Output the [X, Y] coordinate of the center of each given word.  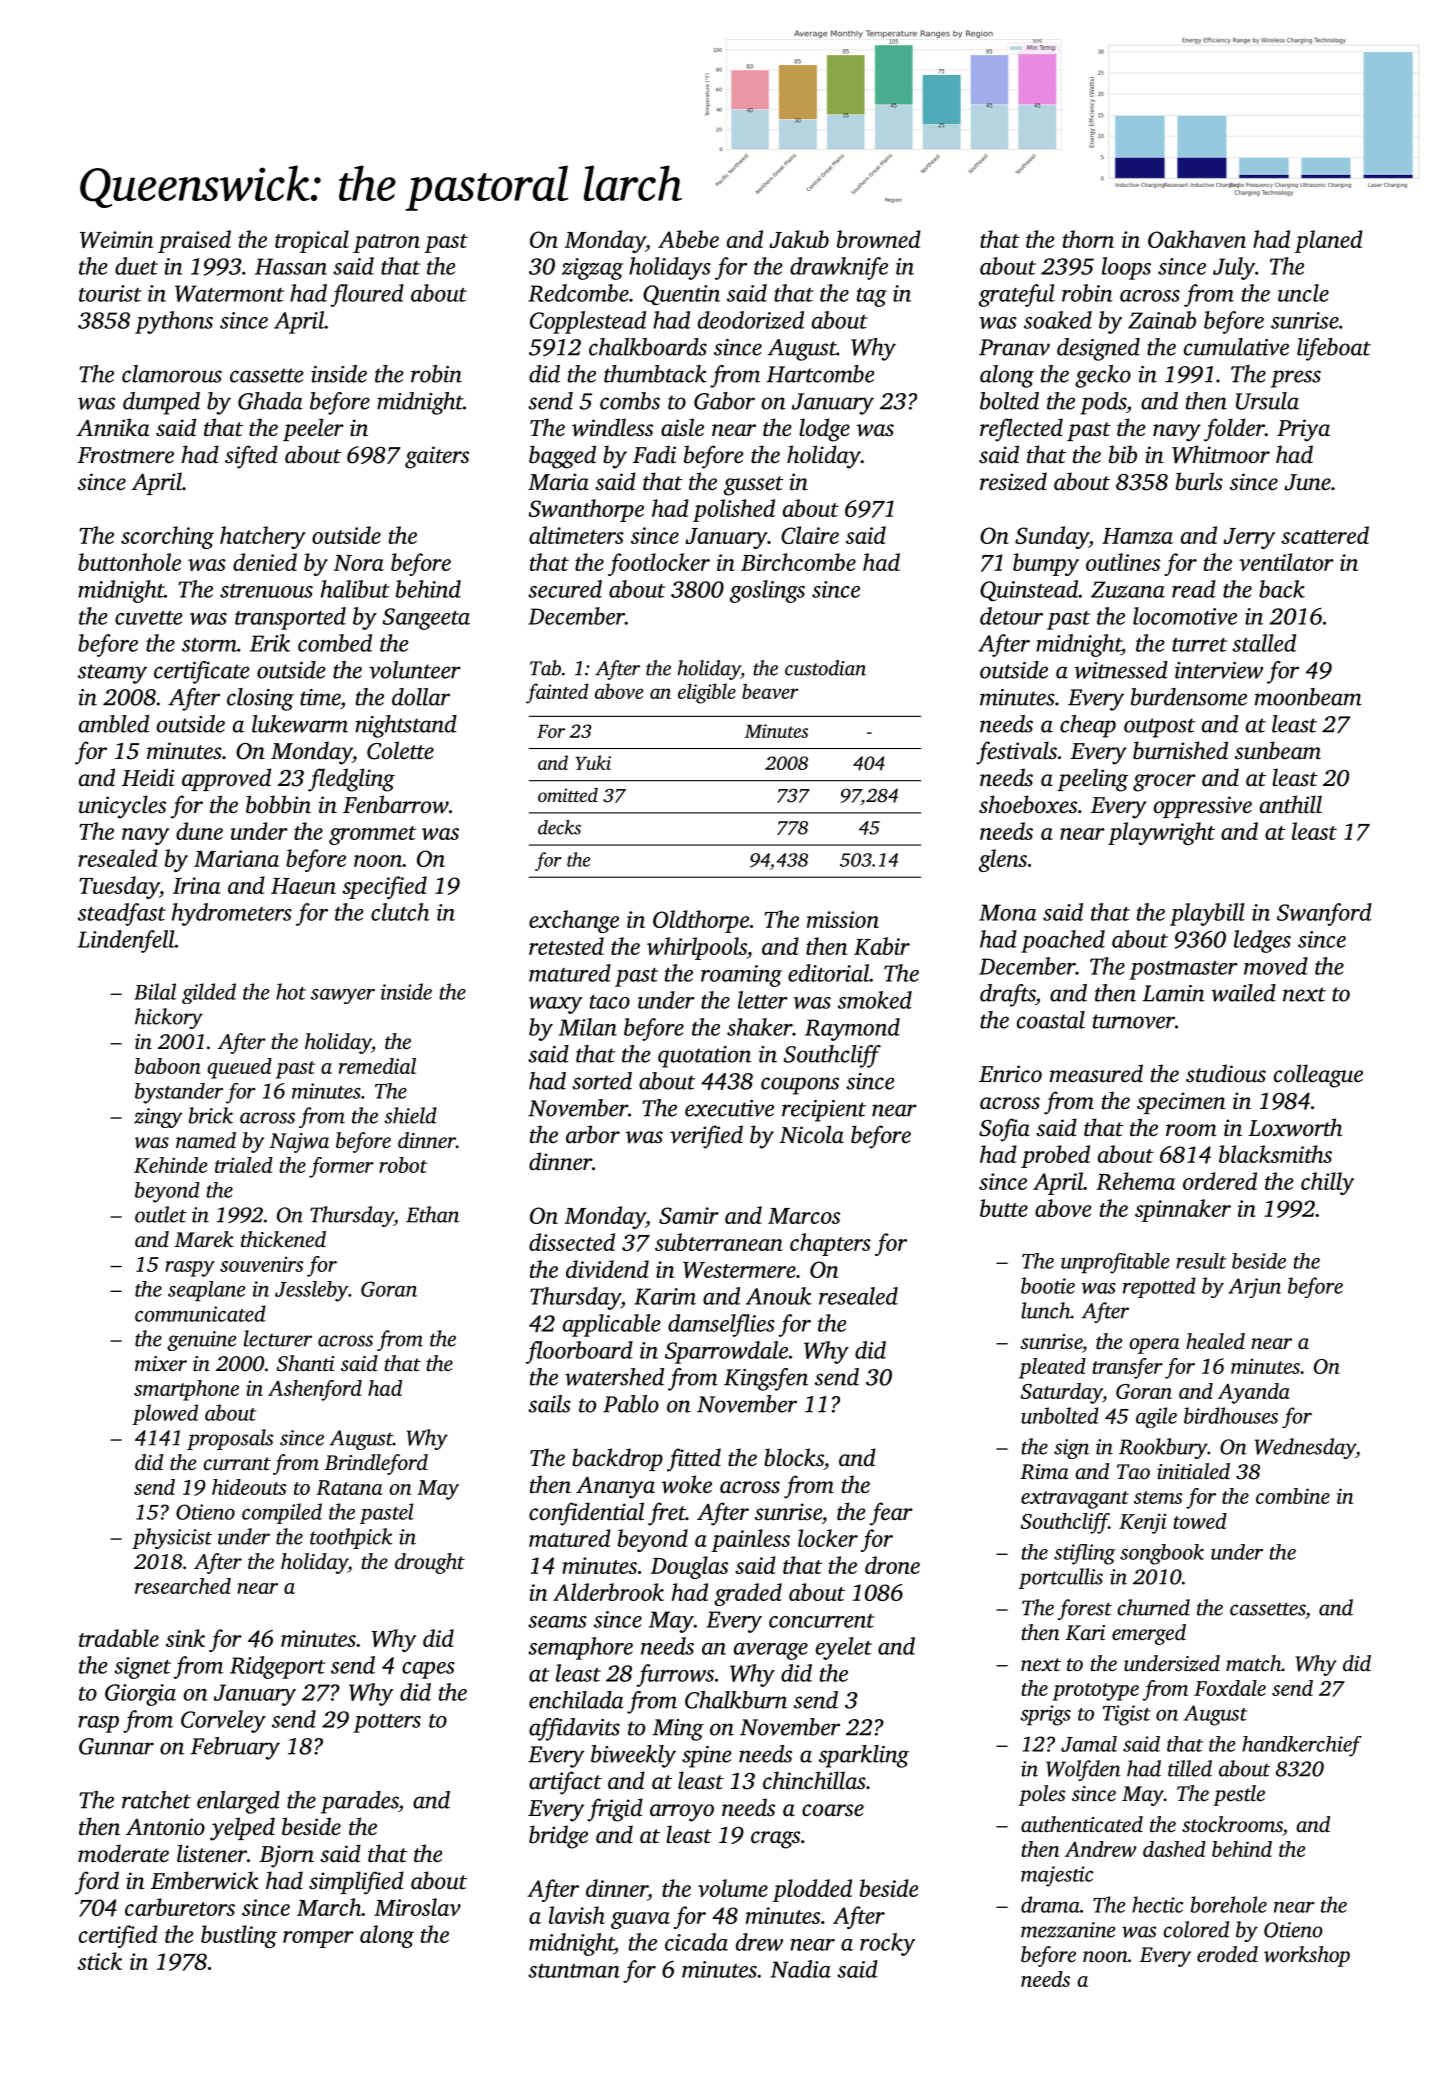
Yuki [593, 762]
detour [1011, 616]
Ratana [349, 1487]
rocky [887, 1944]
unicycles [122, 807]
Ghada [270, 401]
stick [100, 1961]
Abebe [688, 239]
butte [1004, 1208]
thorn [1088, 239]
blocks [794, 1457]
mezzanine [1068, 1930]
